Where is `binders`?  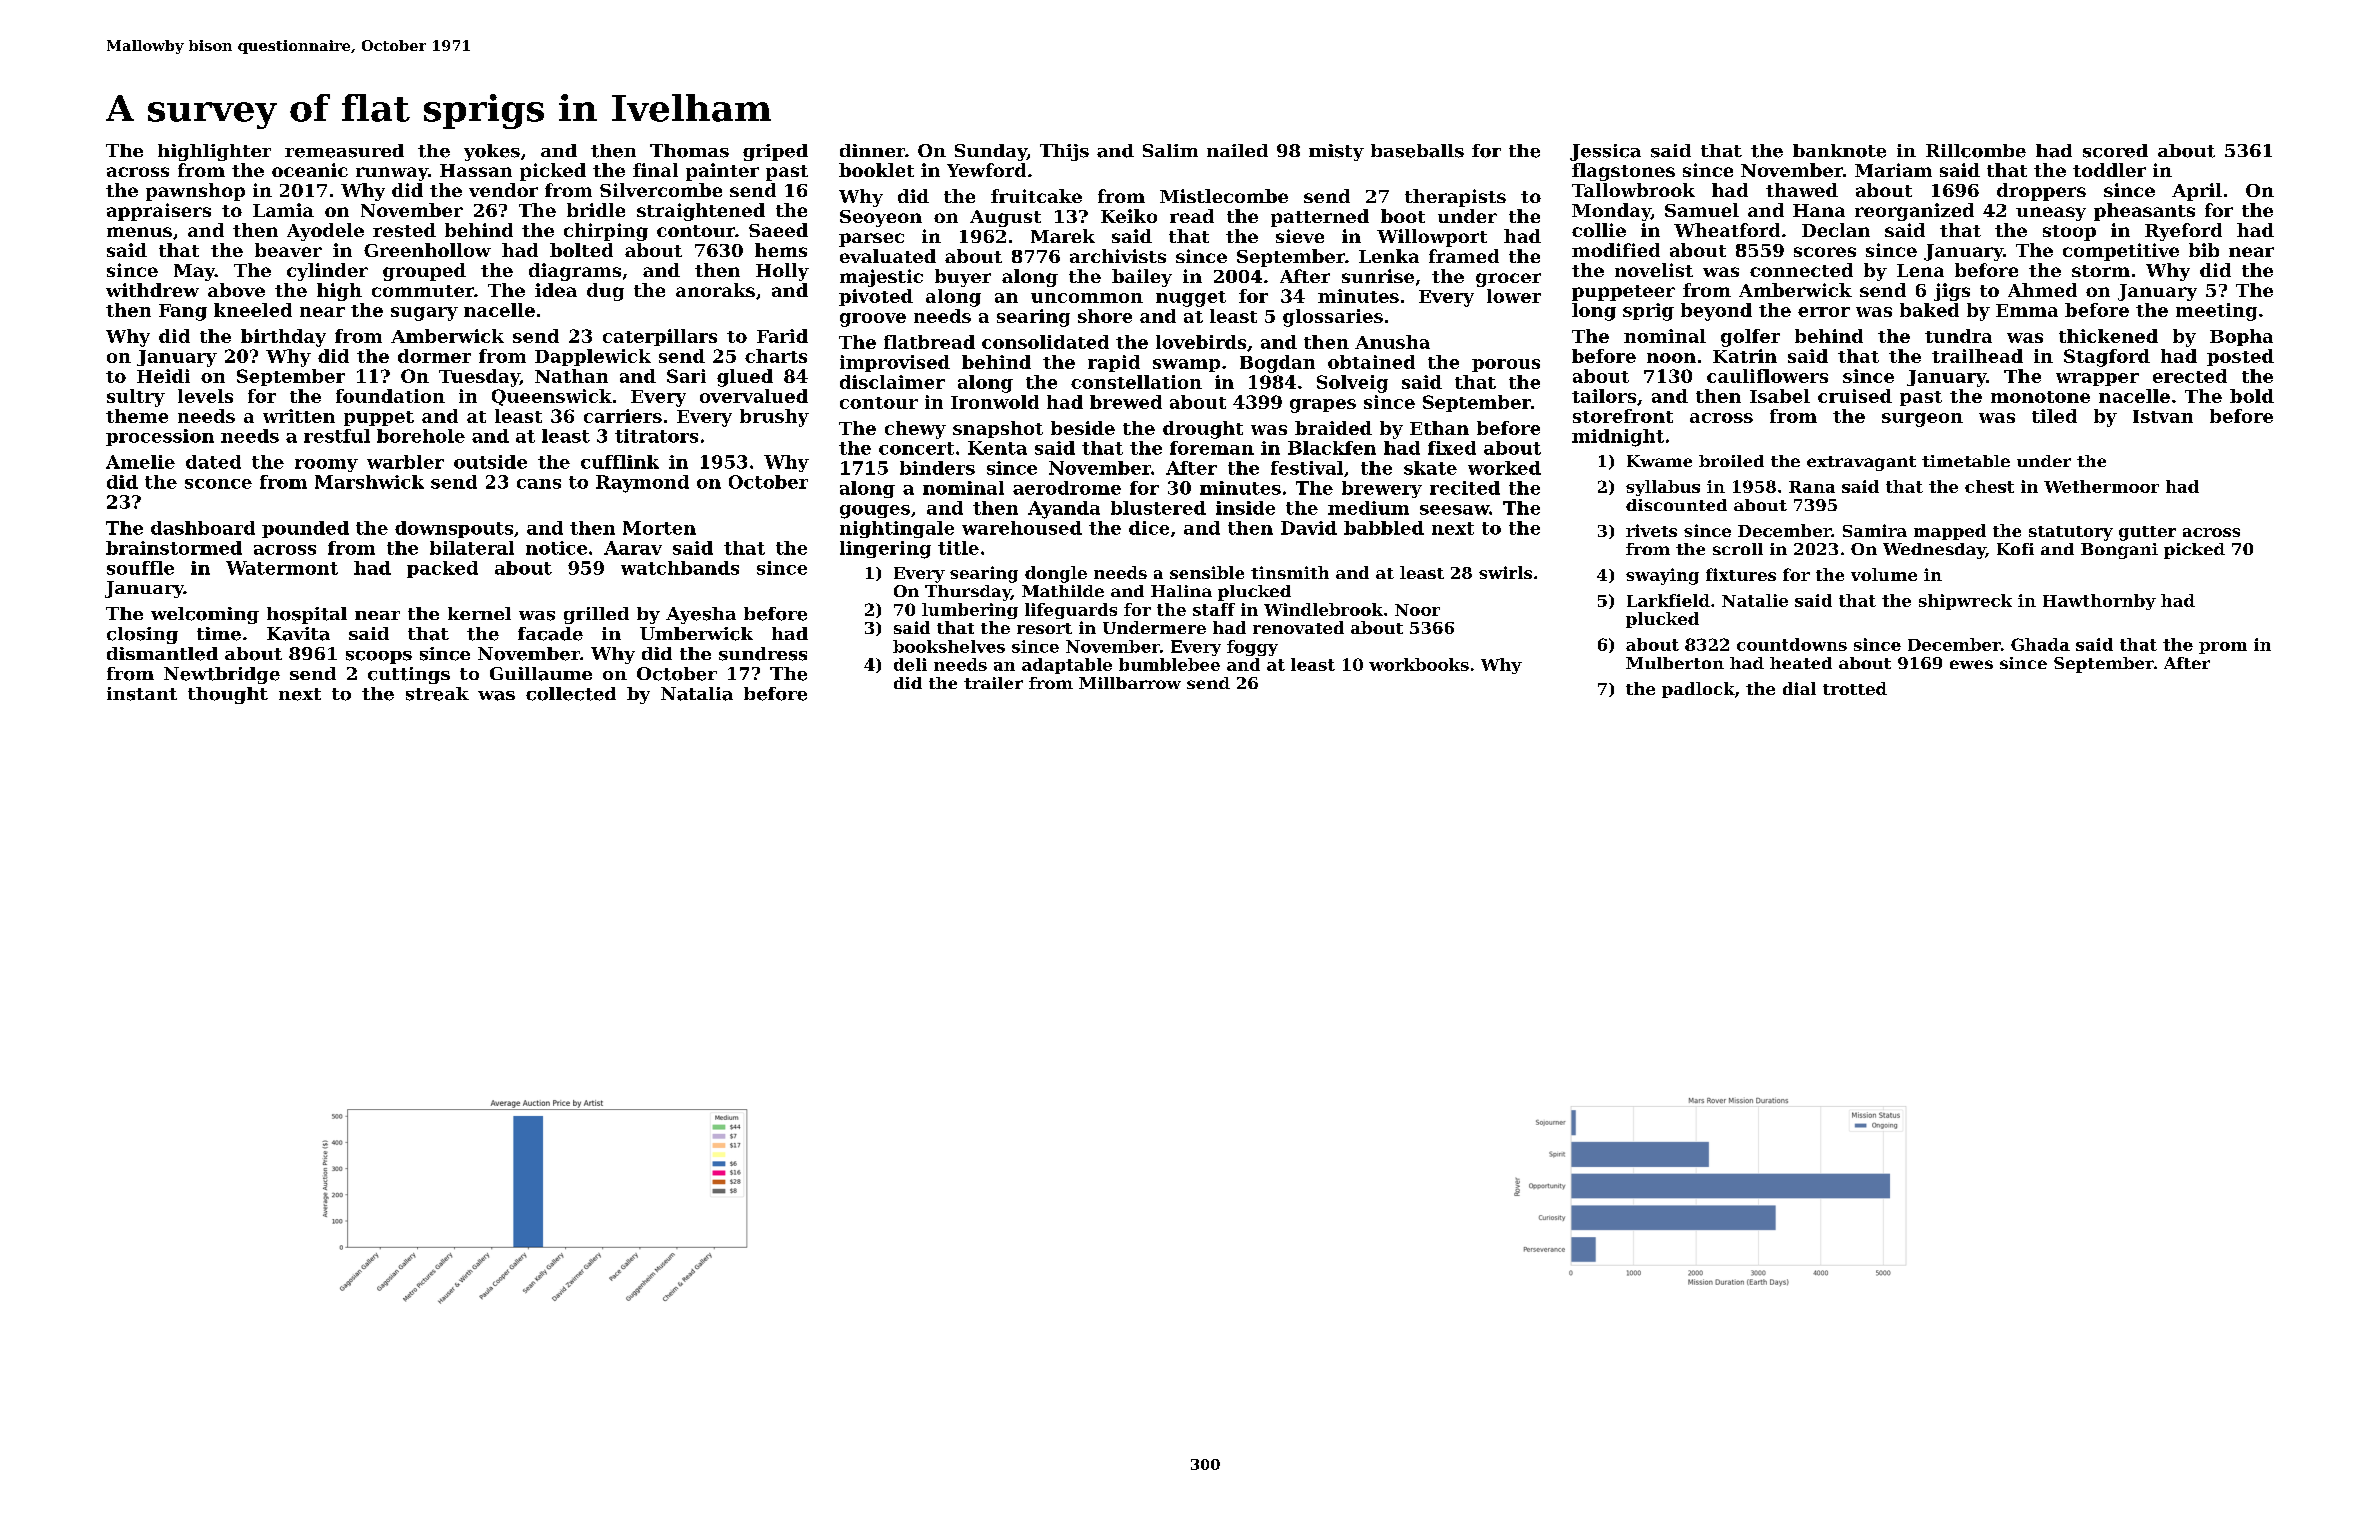
binders is located at coordinates (937, 468).
